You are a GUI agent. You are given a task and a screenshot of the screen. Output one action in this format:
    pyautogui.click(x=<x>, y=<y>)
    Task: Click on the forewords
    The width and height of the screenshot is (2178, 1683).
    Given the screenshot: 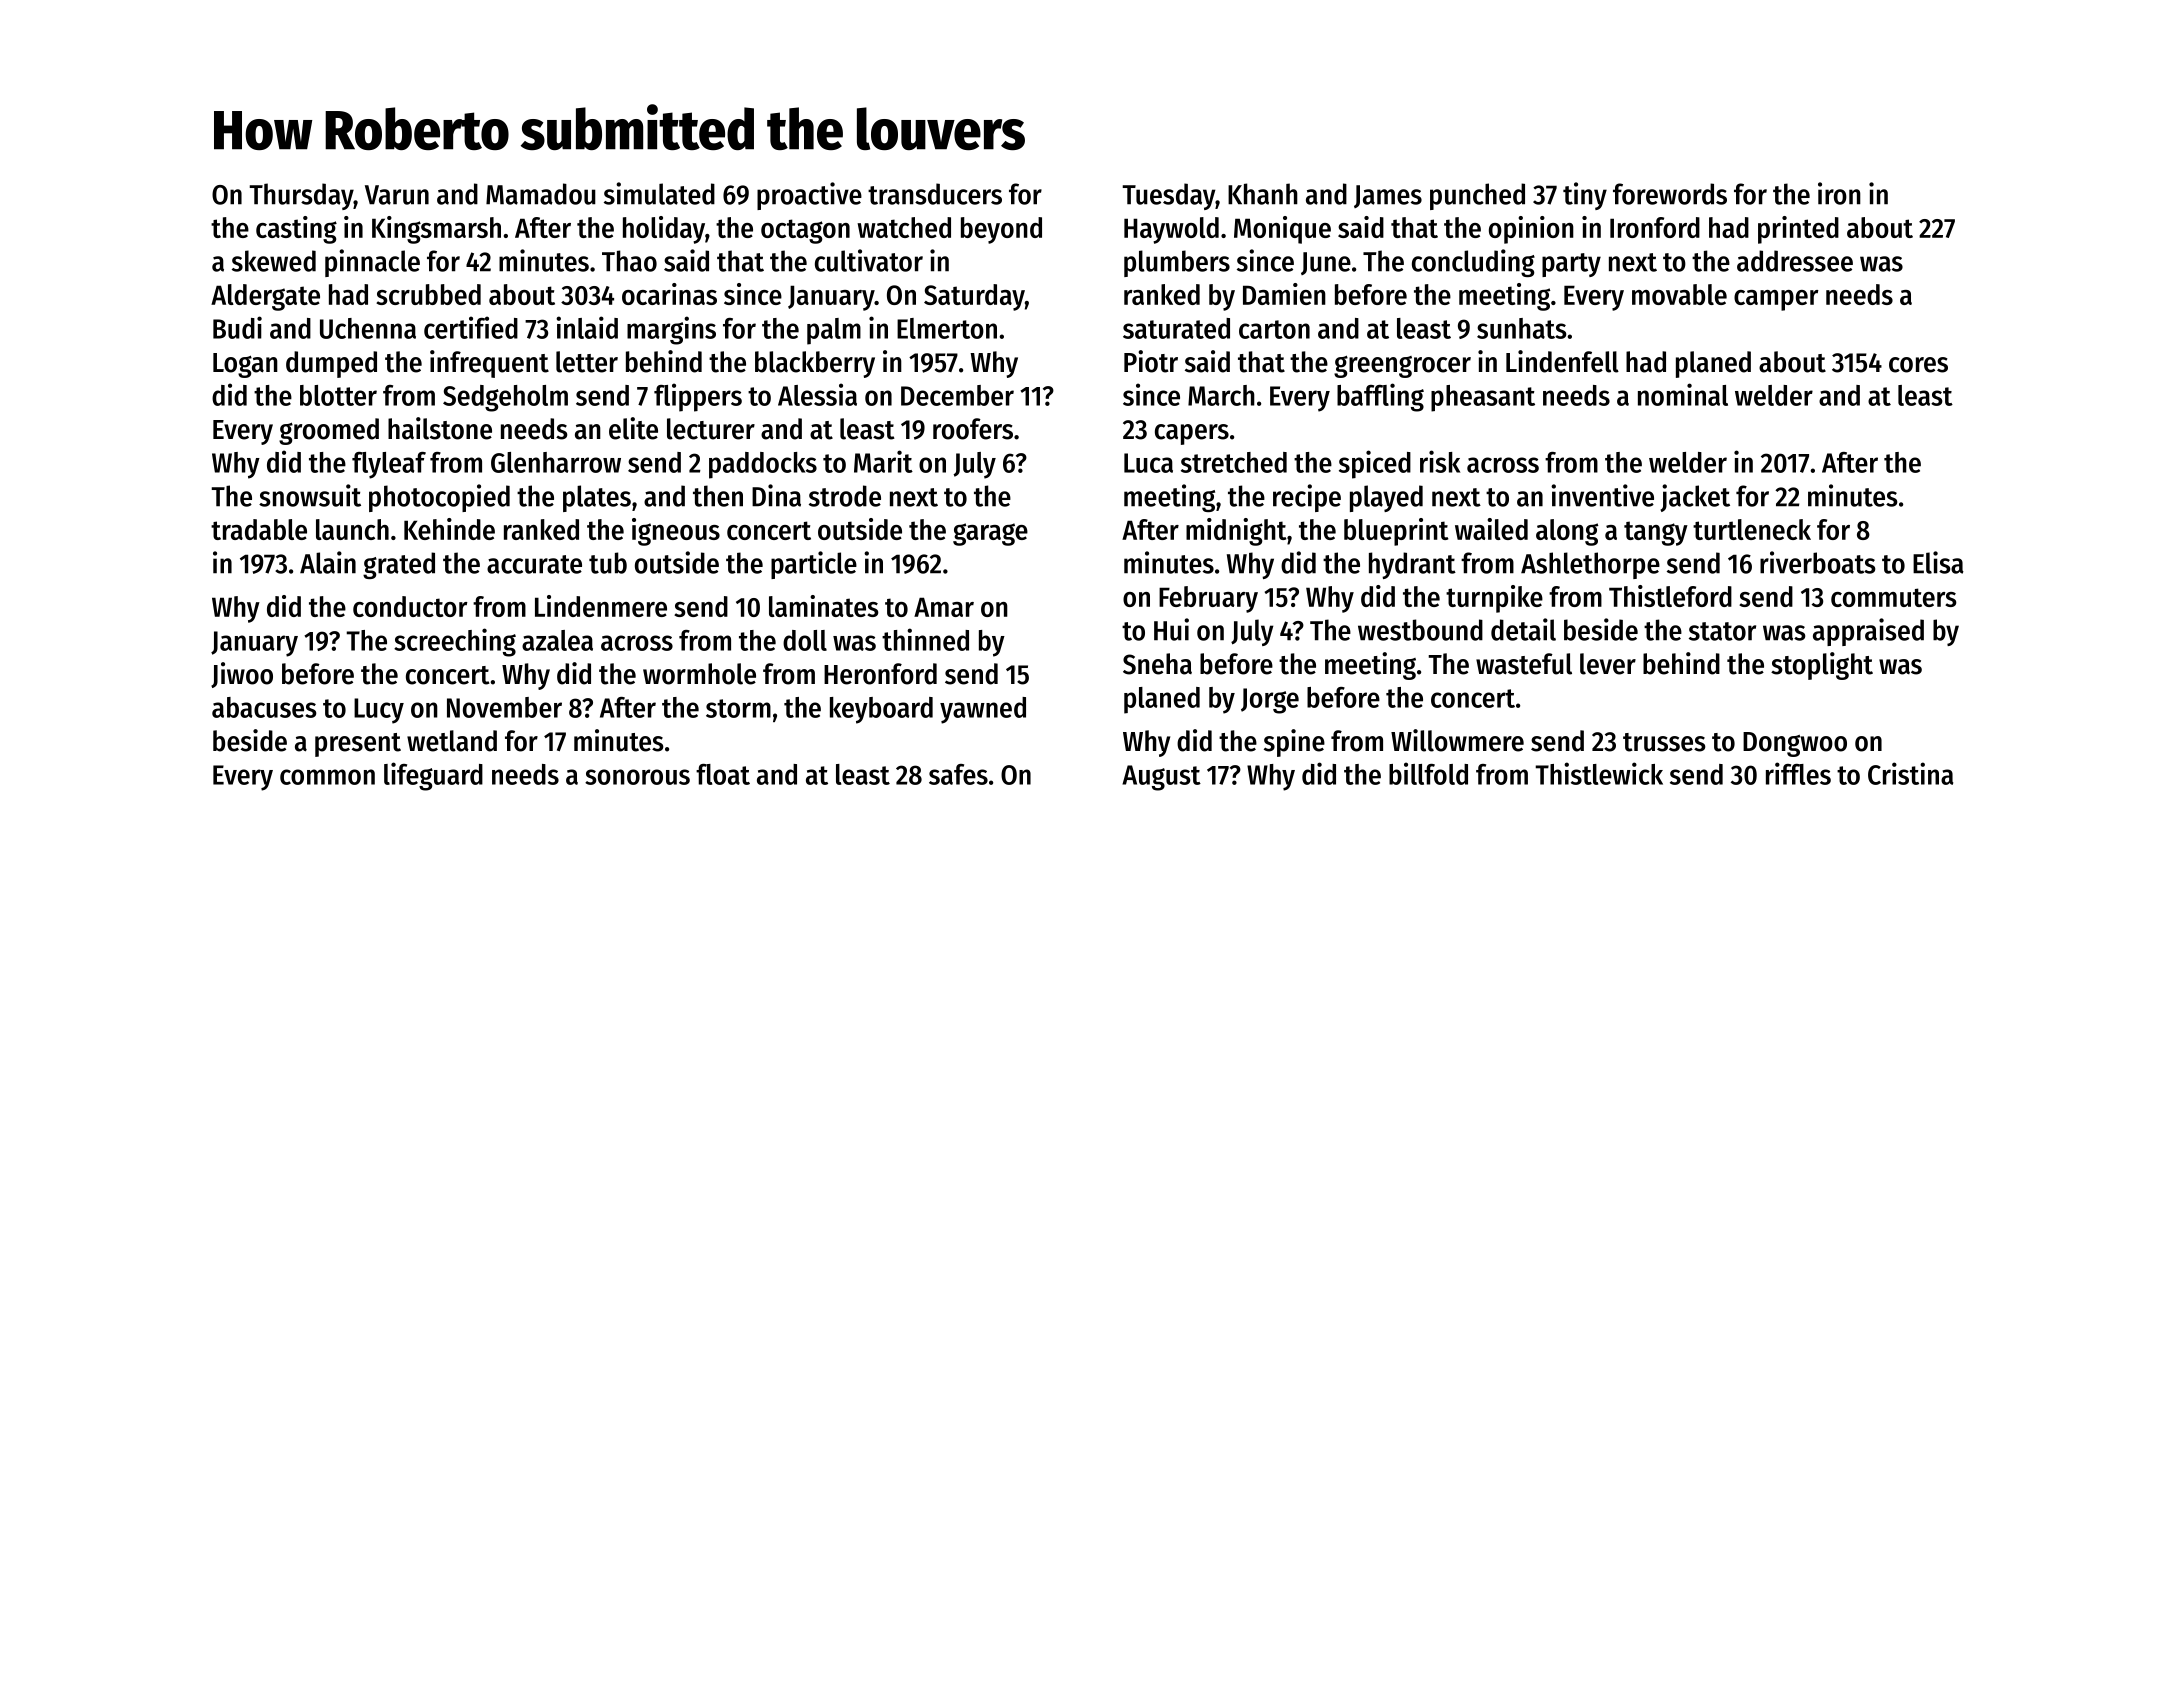 What is the action you would take?
    pyautogui.click(x=1670, y=194)
